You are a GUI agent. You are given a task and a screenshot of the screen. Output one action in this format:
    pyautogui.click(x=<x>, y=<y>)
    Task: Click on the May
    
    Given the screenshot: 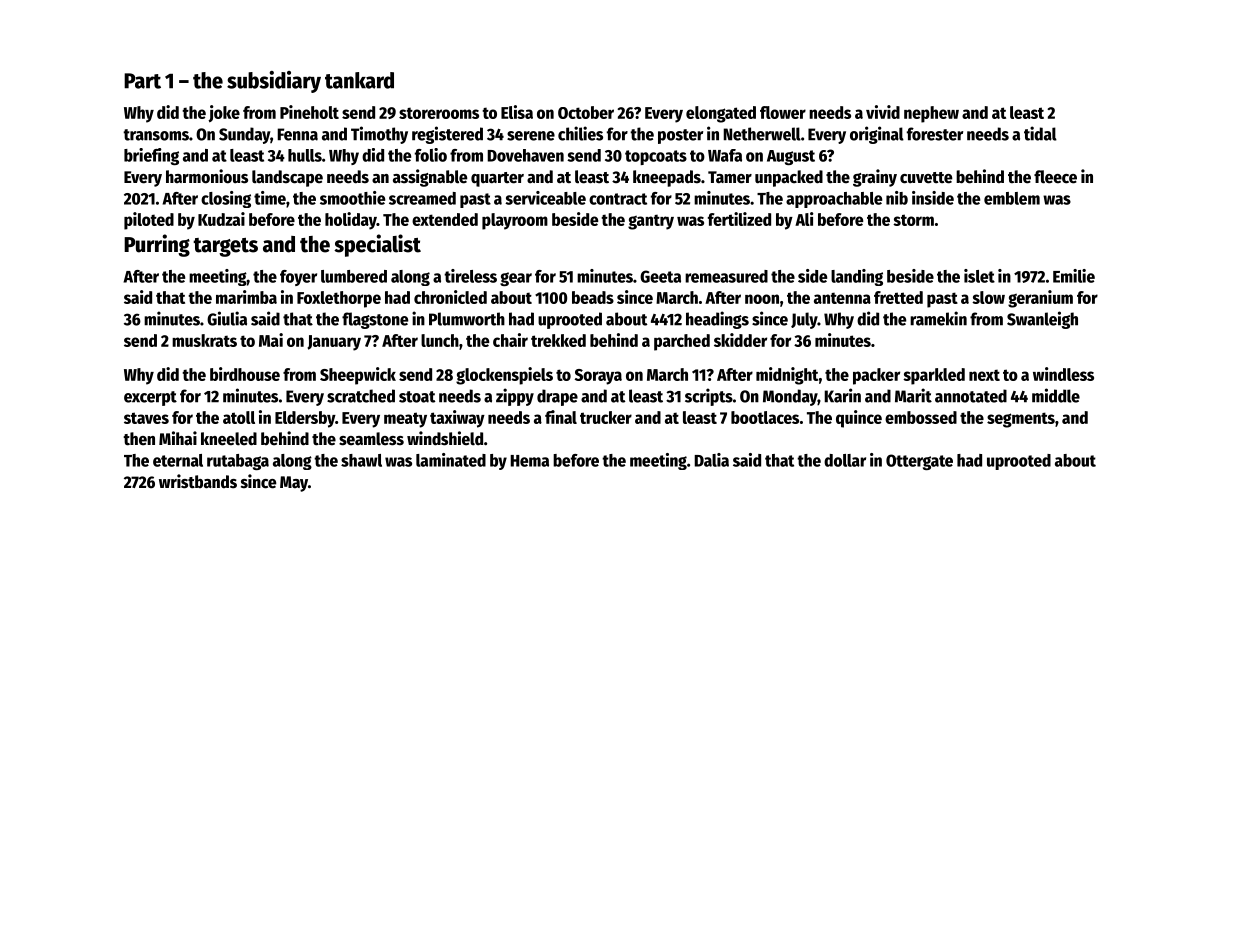 What is the action you would take?
    pyautogui.click(x=294, y=484)
